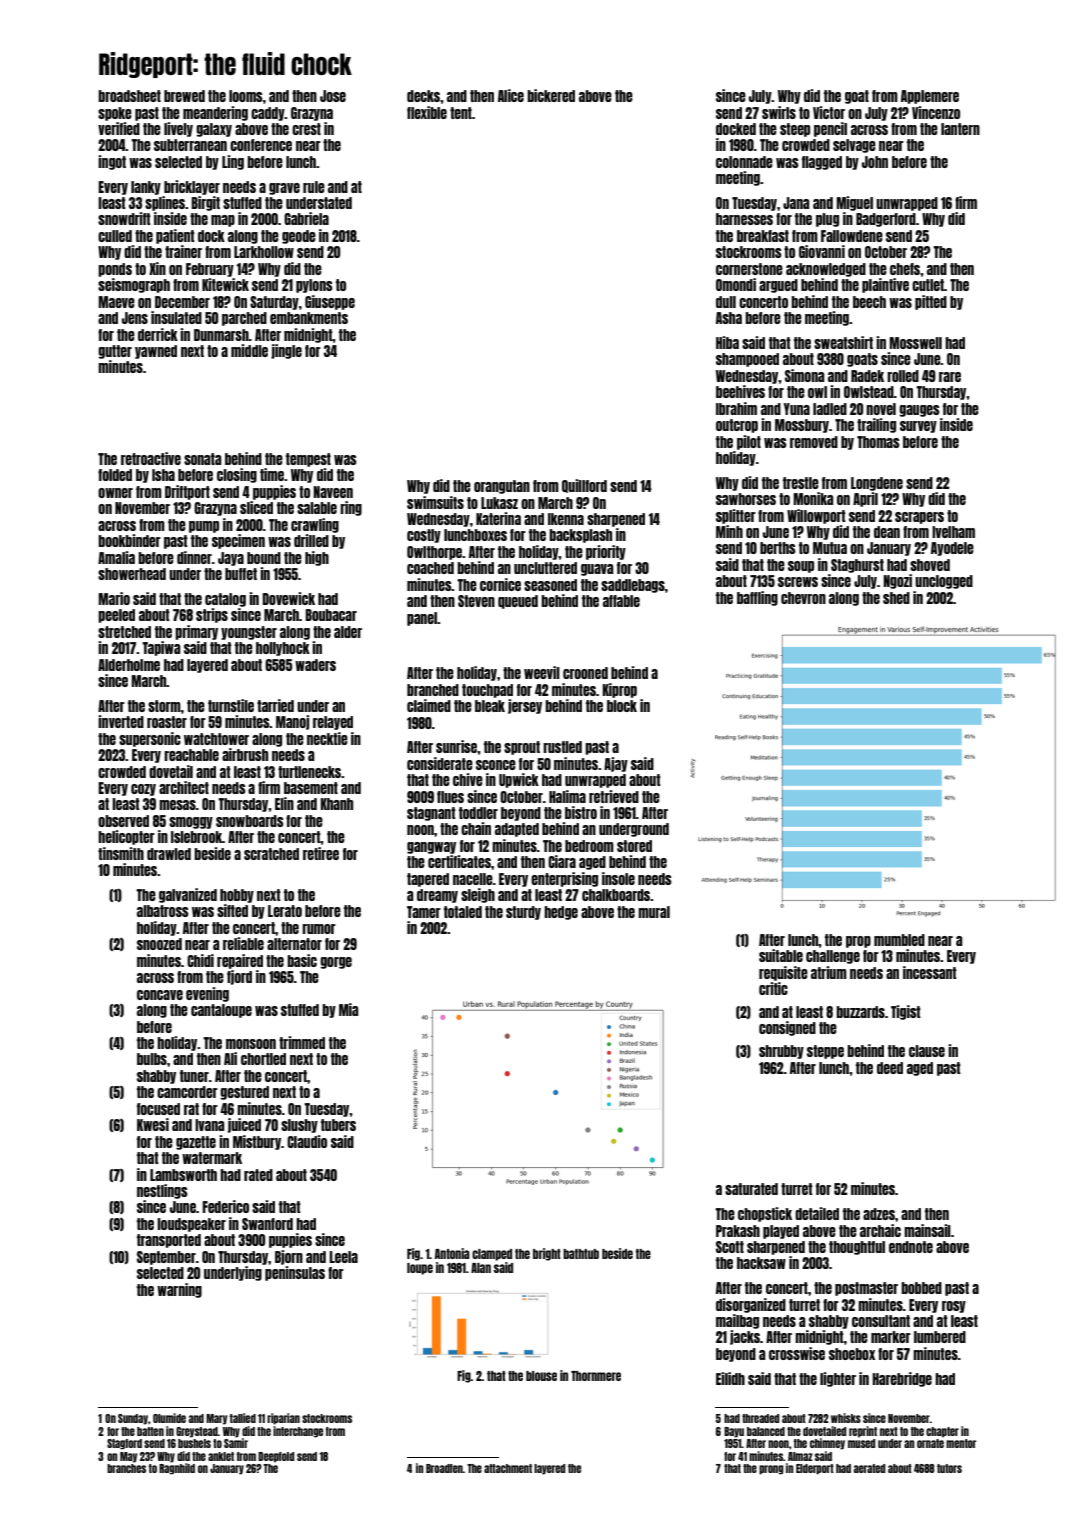 Image resolution: width=1079 pixels, height=1526 pixels. I want to click on played, so click(781, 1232).
